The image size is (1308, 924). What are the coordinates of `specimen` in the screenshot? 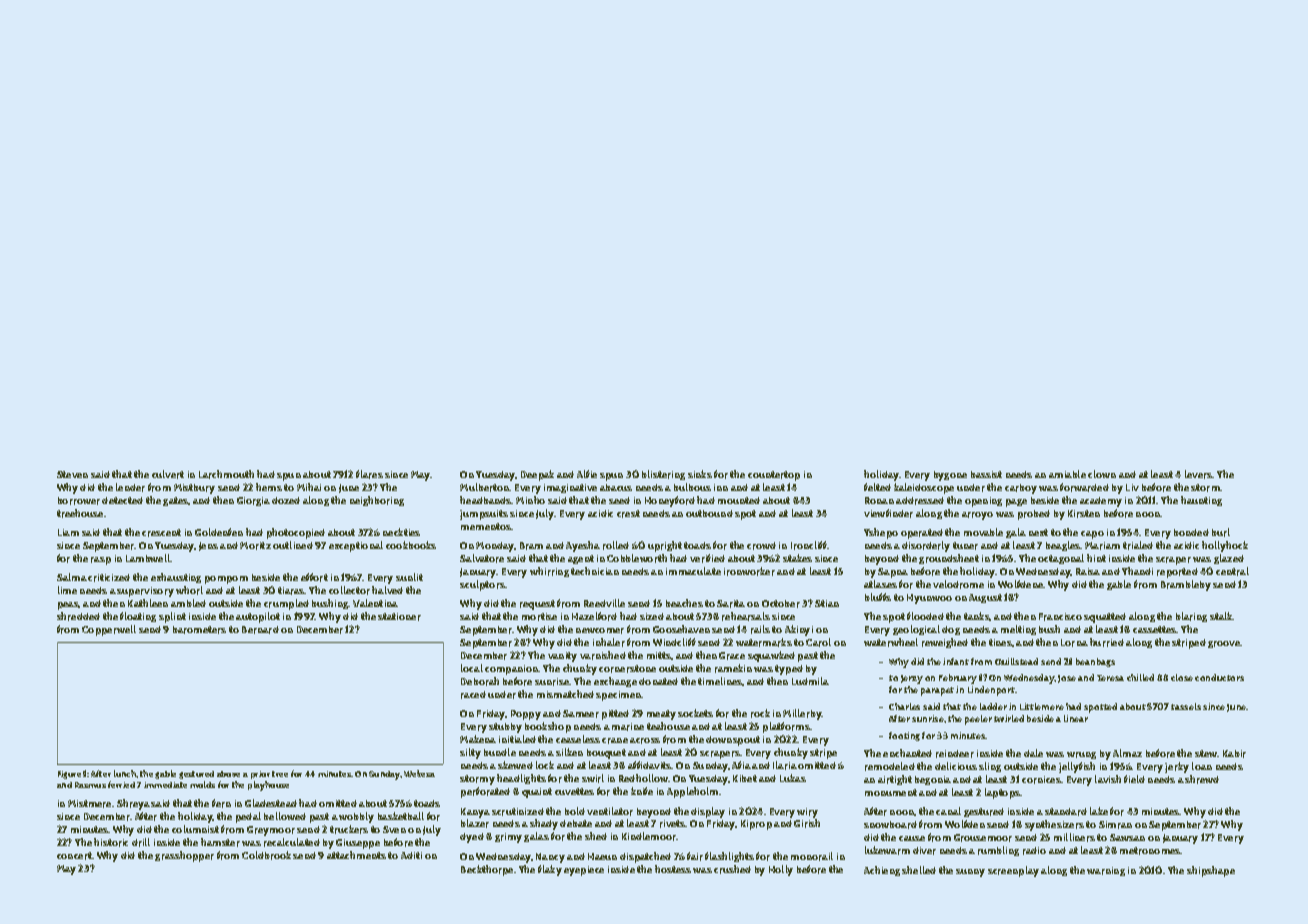 It's located at (619, 696).
